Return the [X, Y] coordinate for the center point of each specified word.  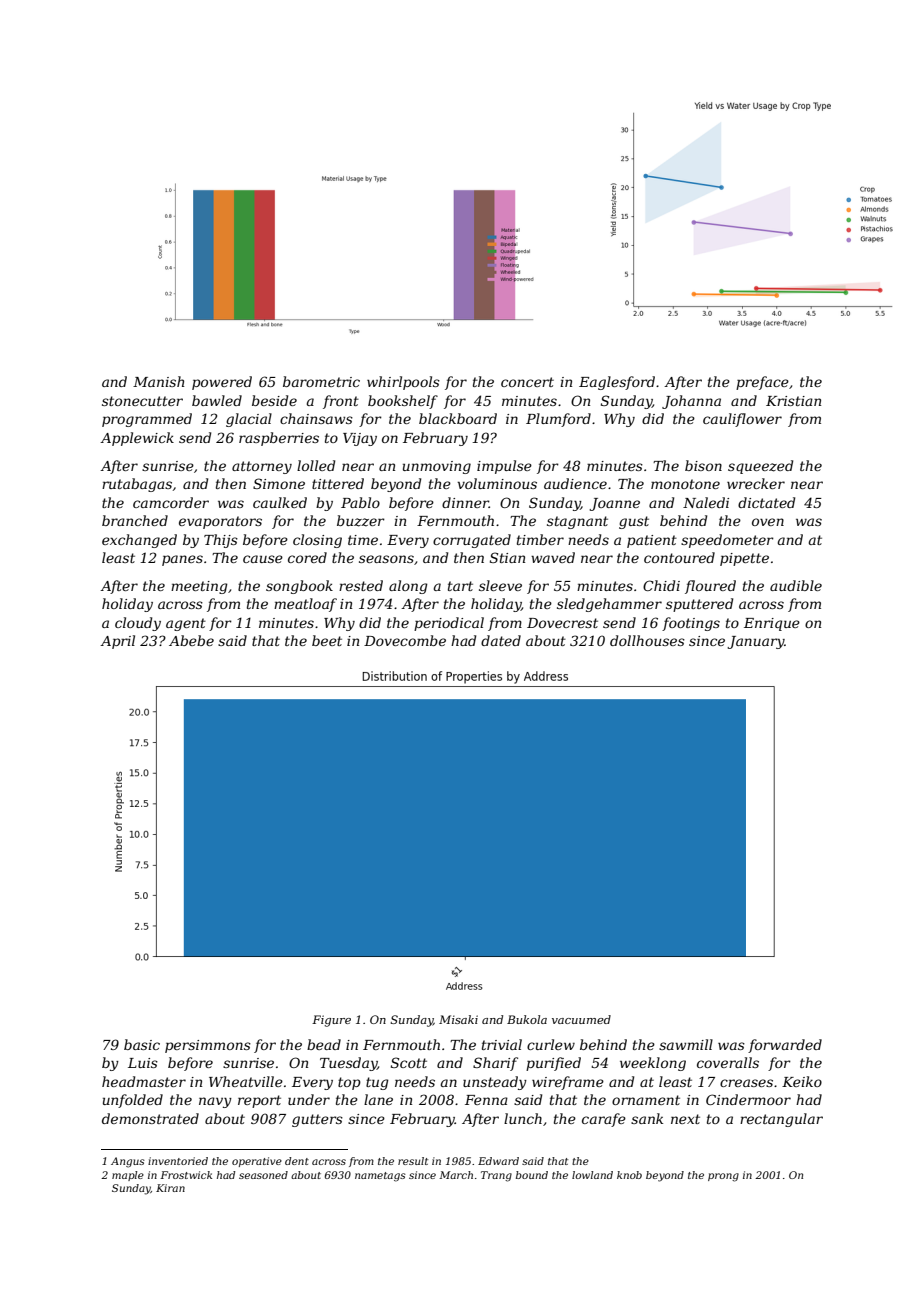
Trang [496, 1176]
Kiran [170, 1188]
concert [527, 382]
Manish [158, 381]
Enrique [772, 624]
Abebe [191, 640]
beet [327, 640]
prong [723, 1177]
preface [762, 383]
